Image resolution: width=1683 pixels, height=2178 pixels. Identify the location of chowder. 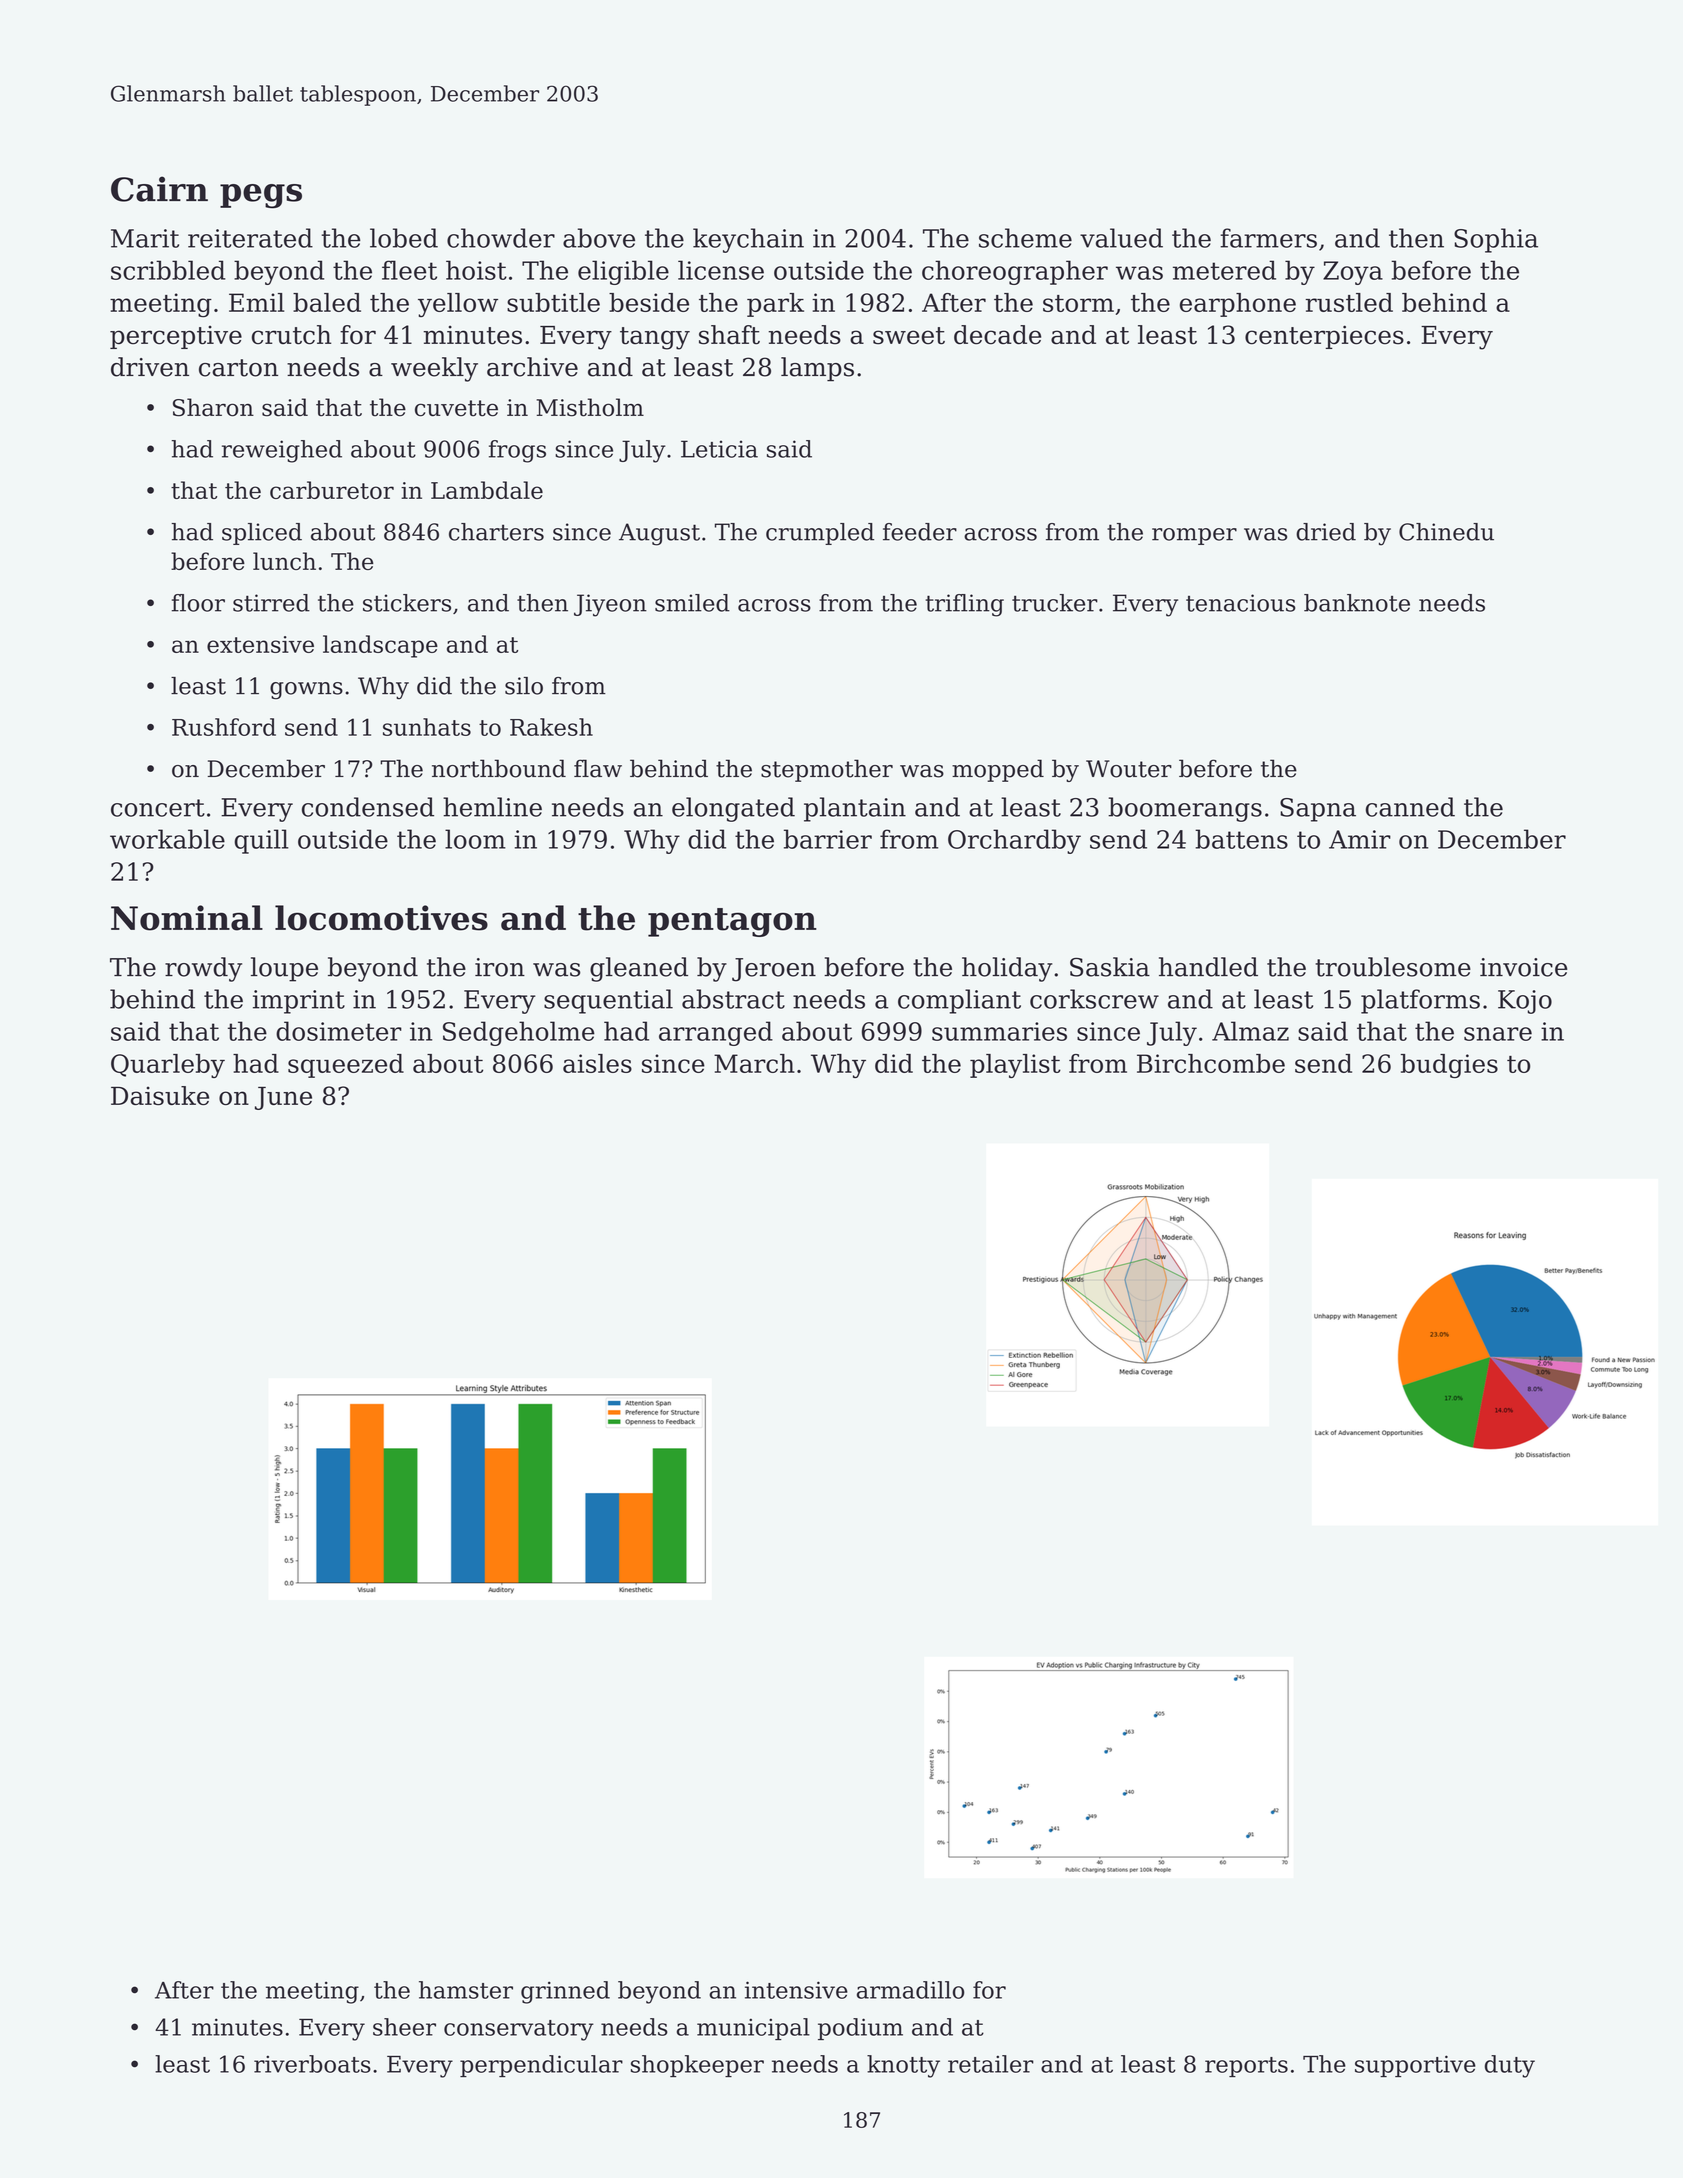
(501, 238).
